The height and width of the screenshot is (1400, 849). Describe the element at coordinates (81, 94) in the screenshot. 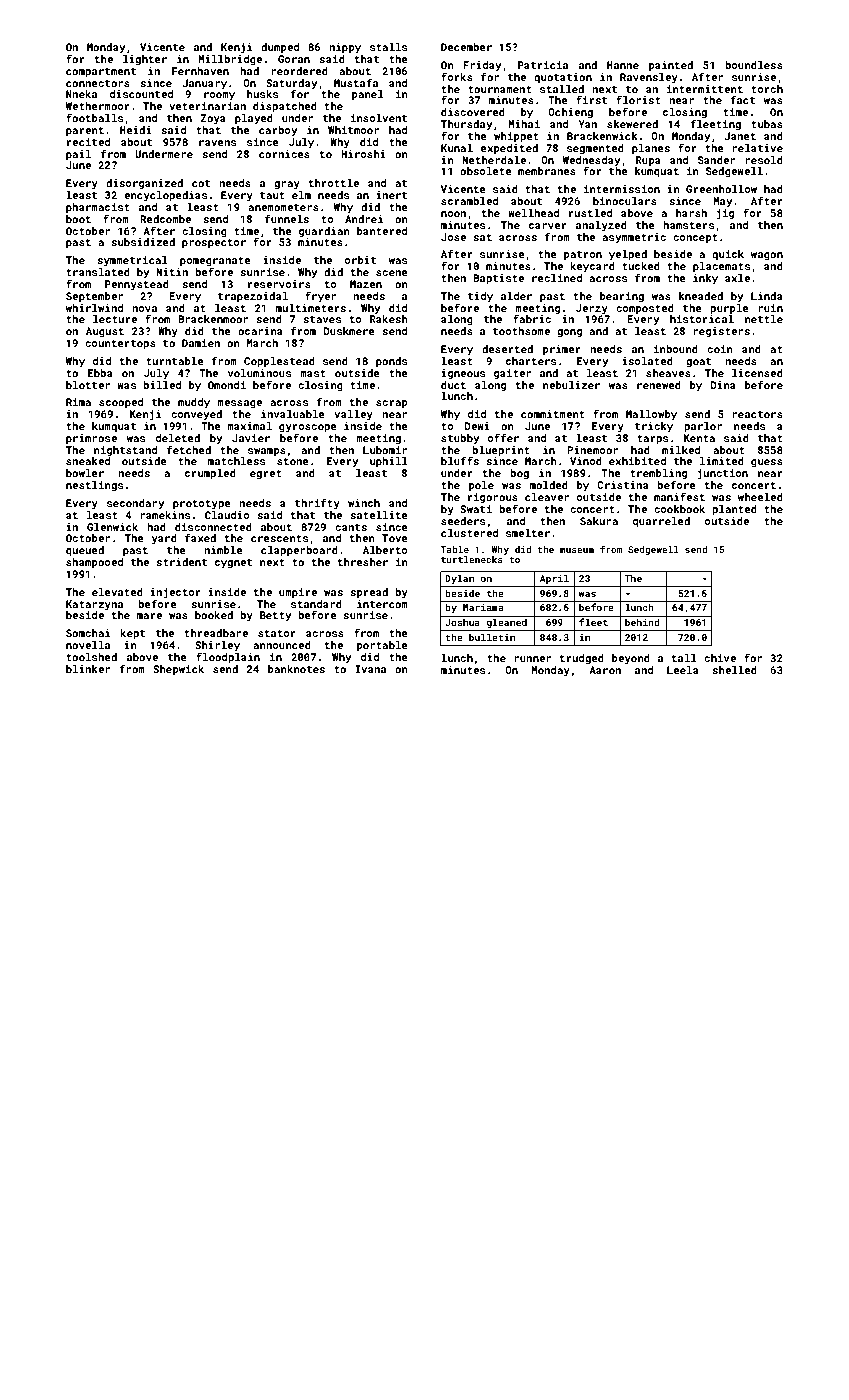

I see `Nneka` at that location.
